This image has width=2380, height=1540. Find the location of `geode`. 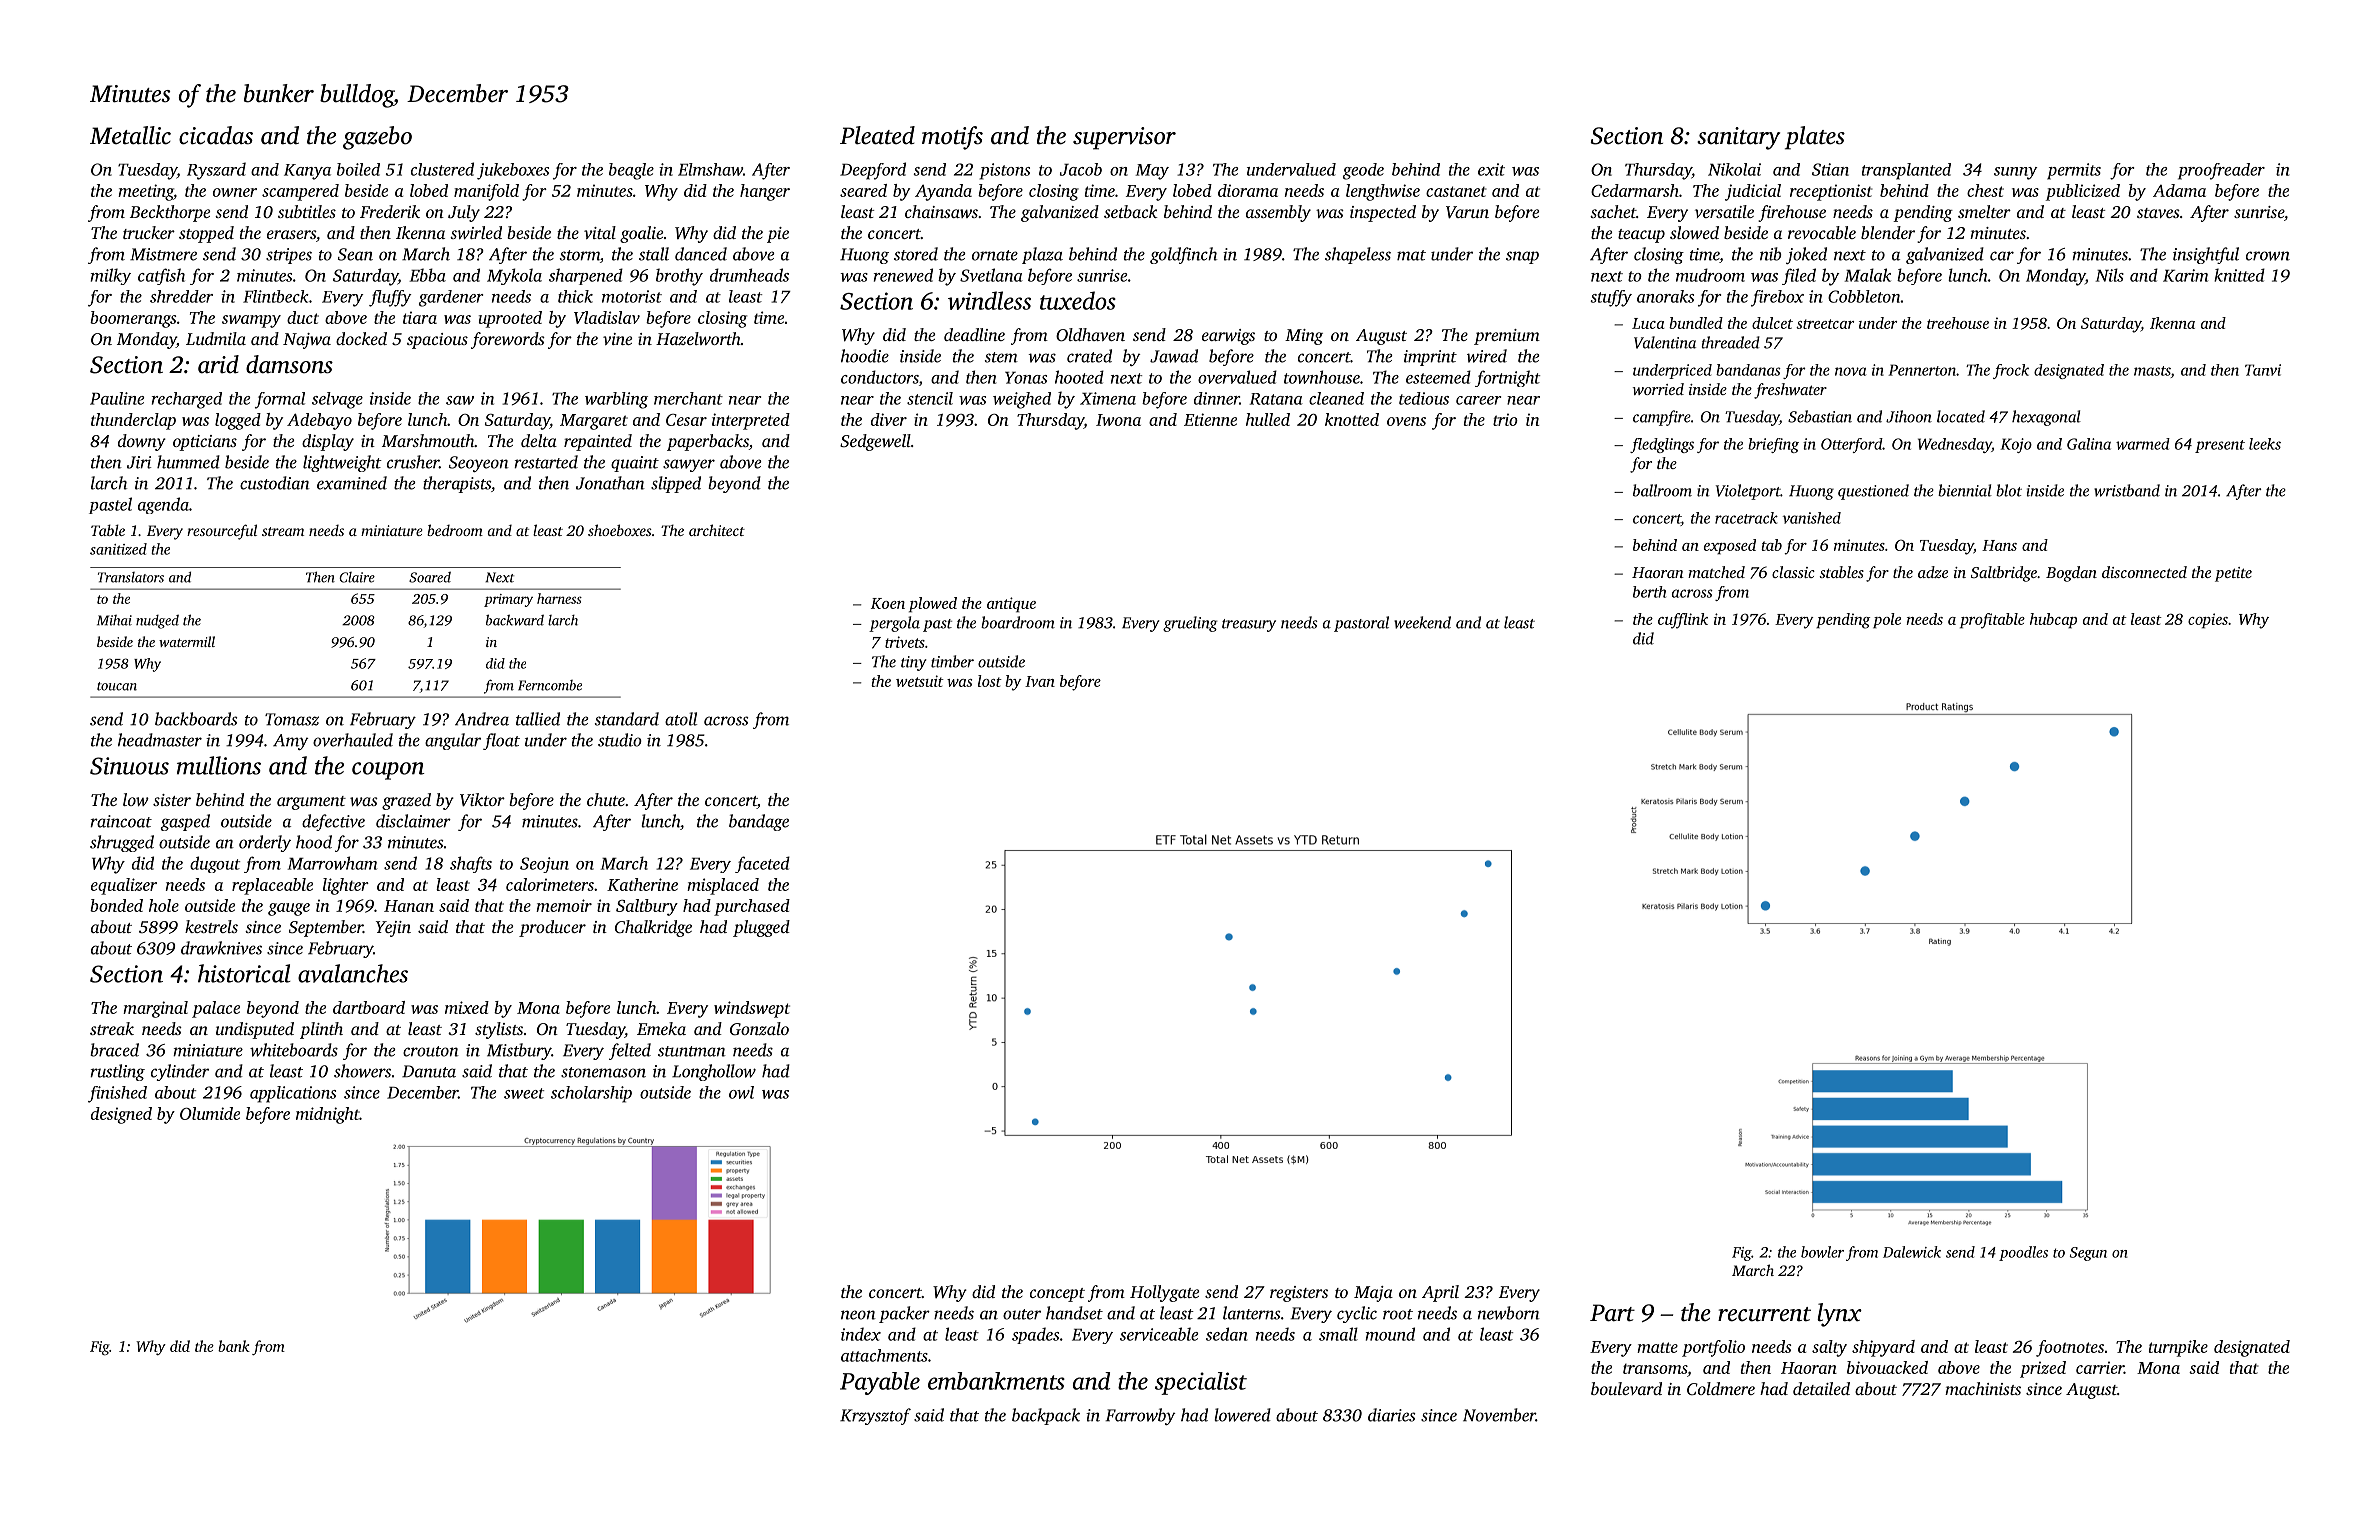

geode is located at coordinates (1363, 171).
